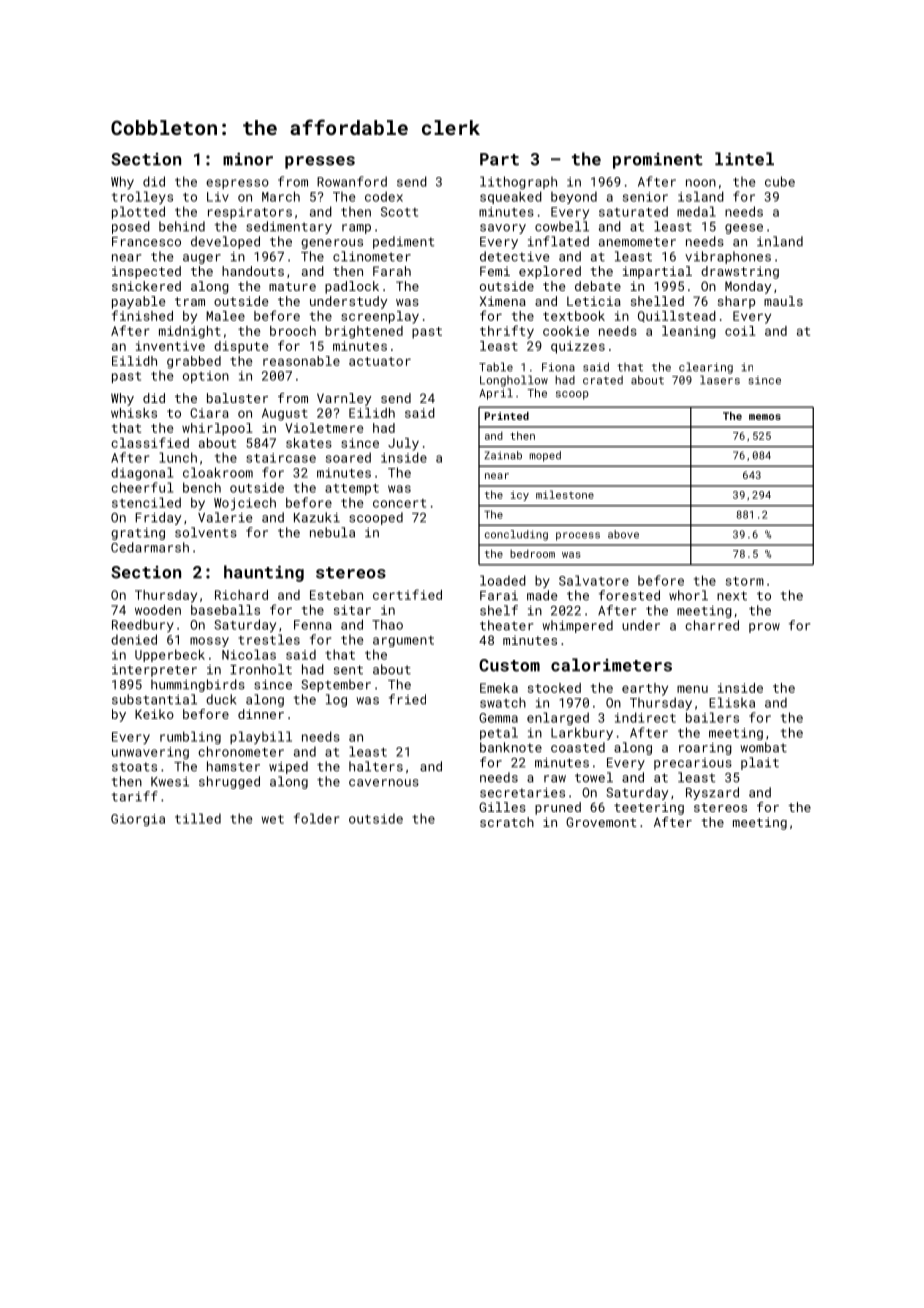 The image size is (924, 1308). Describe the element at coordinates (744, 159) in the screenshot. I see `lintel` at that location.
